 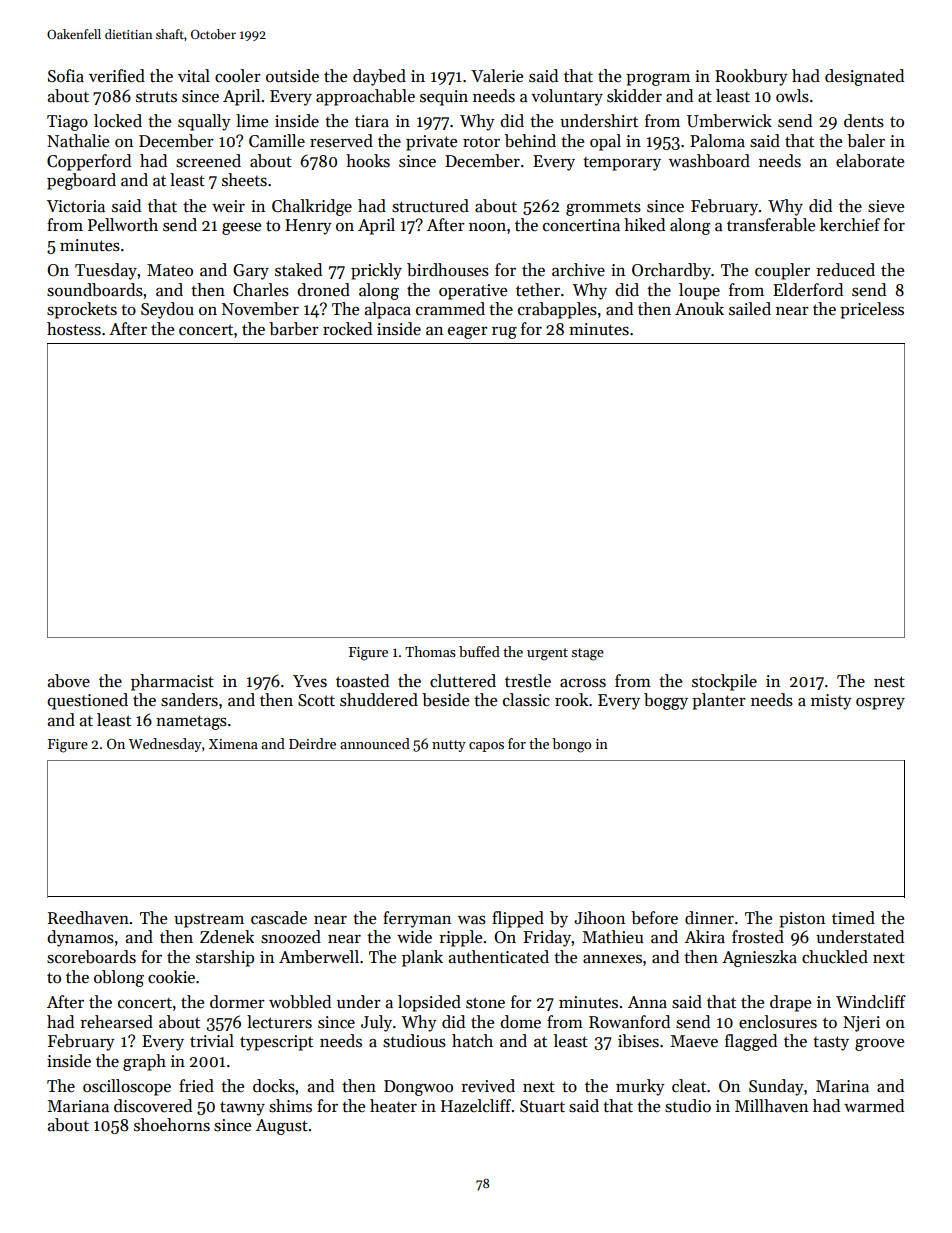 I want to click on piston, so click(x=802, y=920).
